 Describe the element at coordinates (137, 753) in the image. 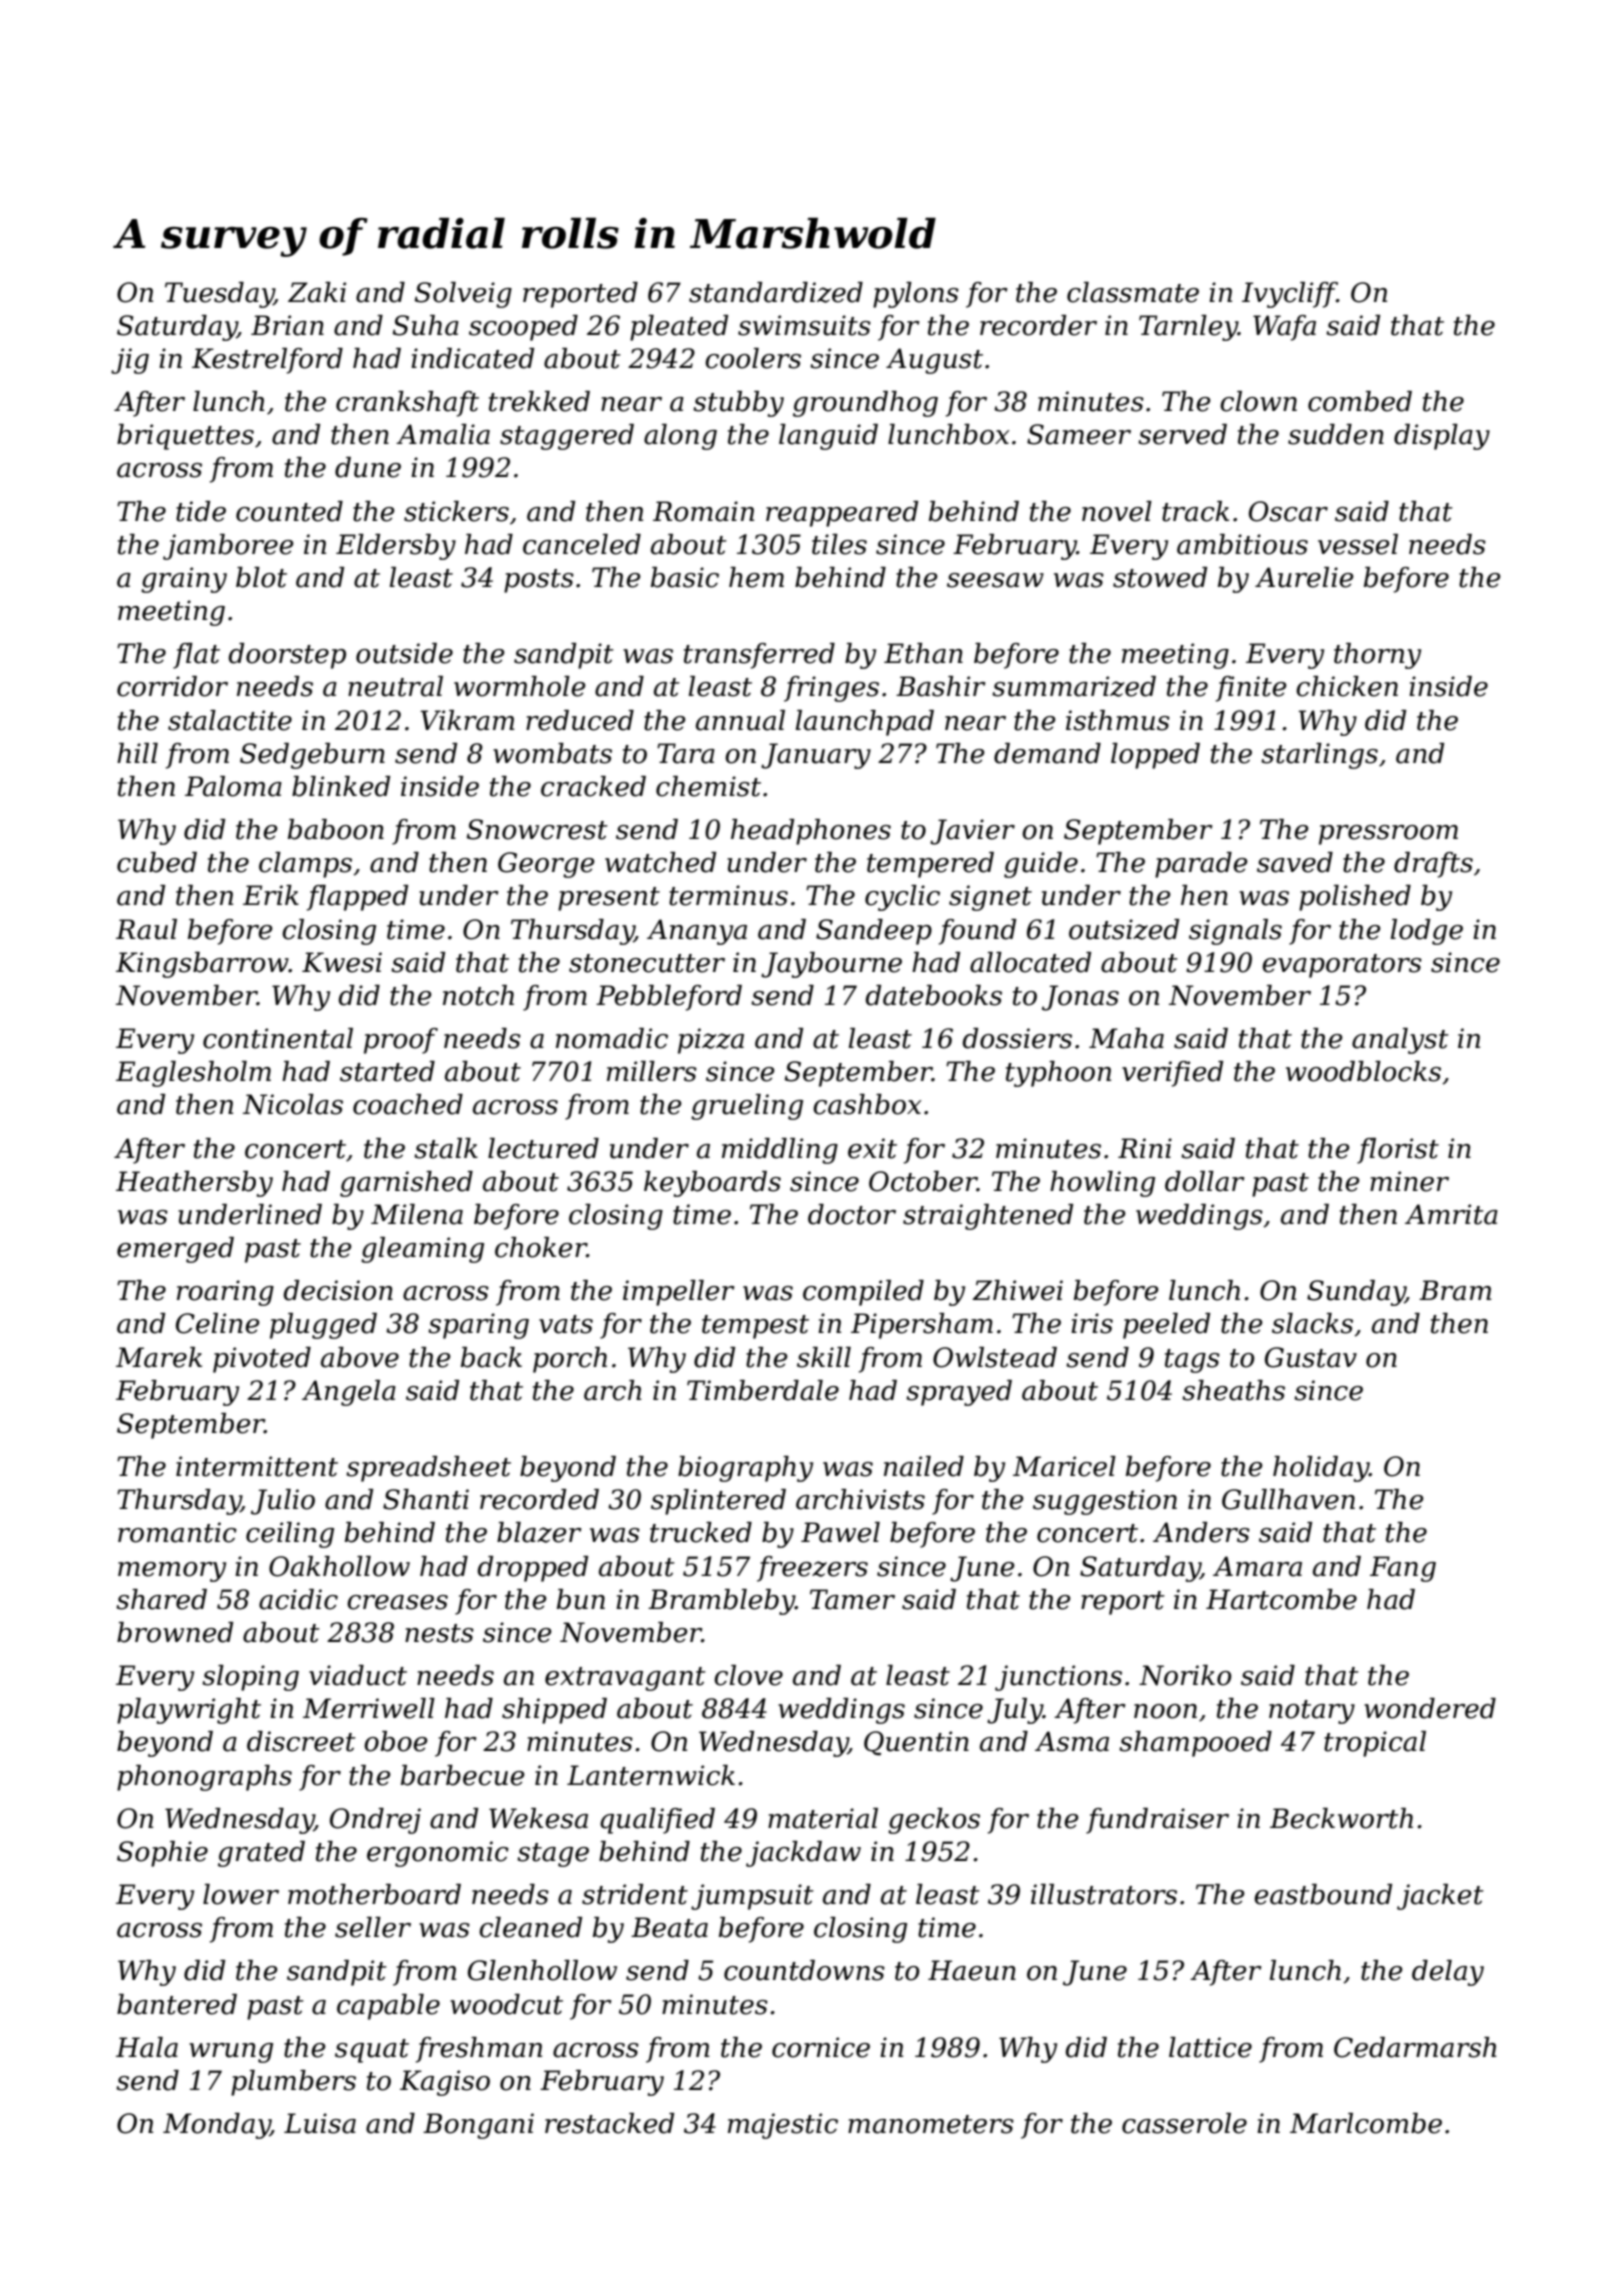

I see `hill` at that location.
